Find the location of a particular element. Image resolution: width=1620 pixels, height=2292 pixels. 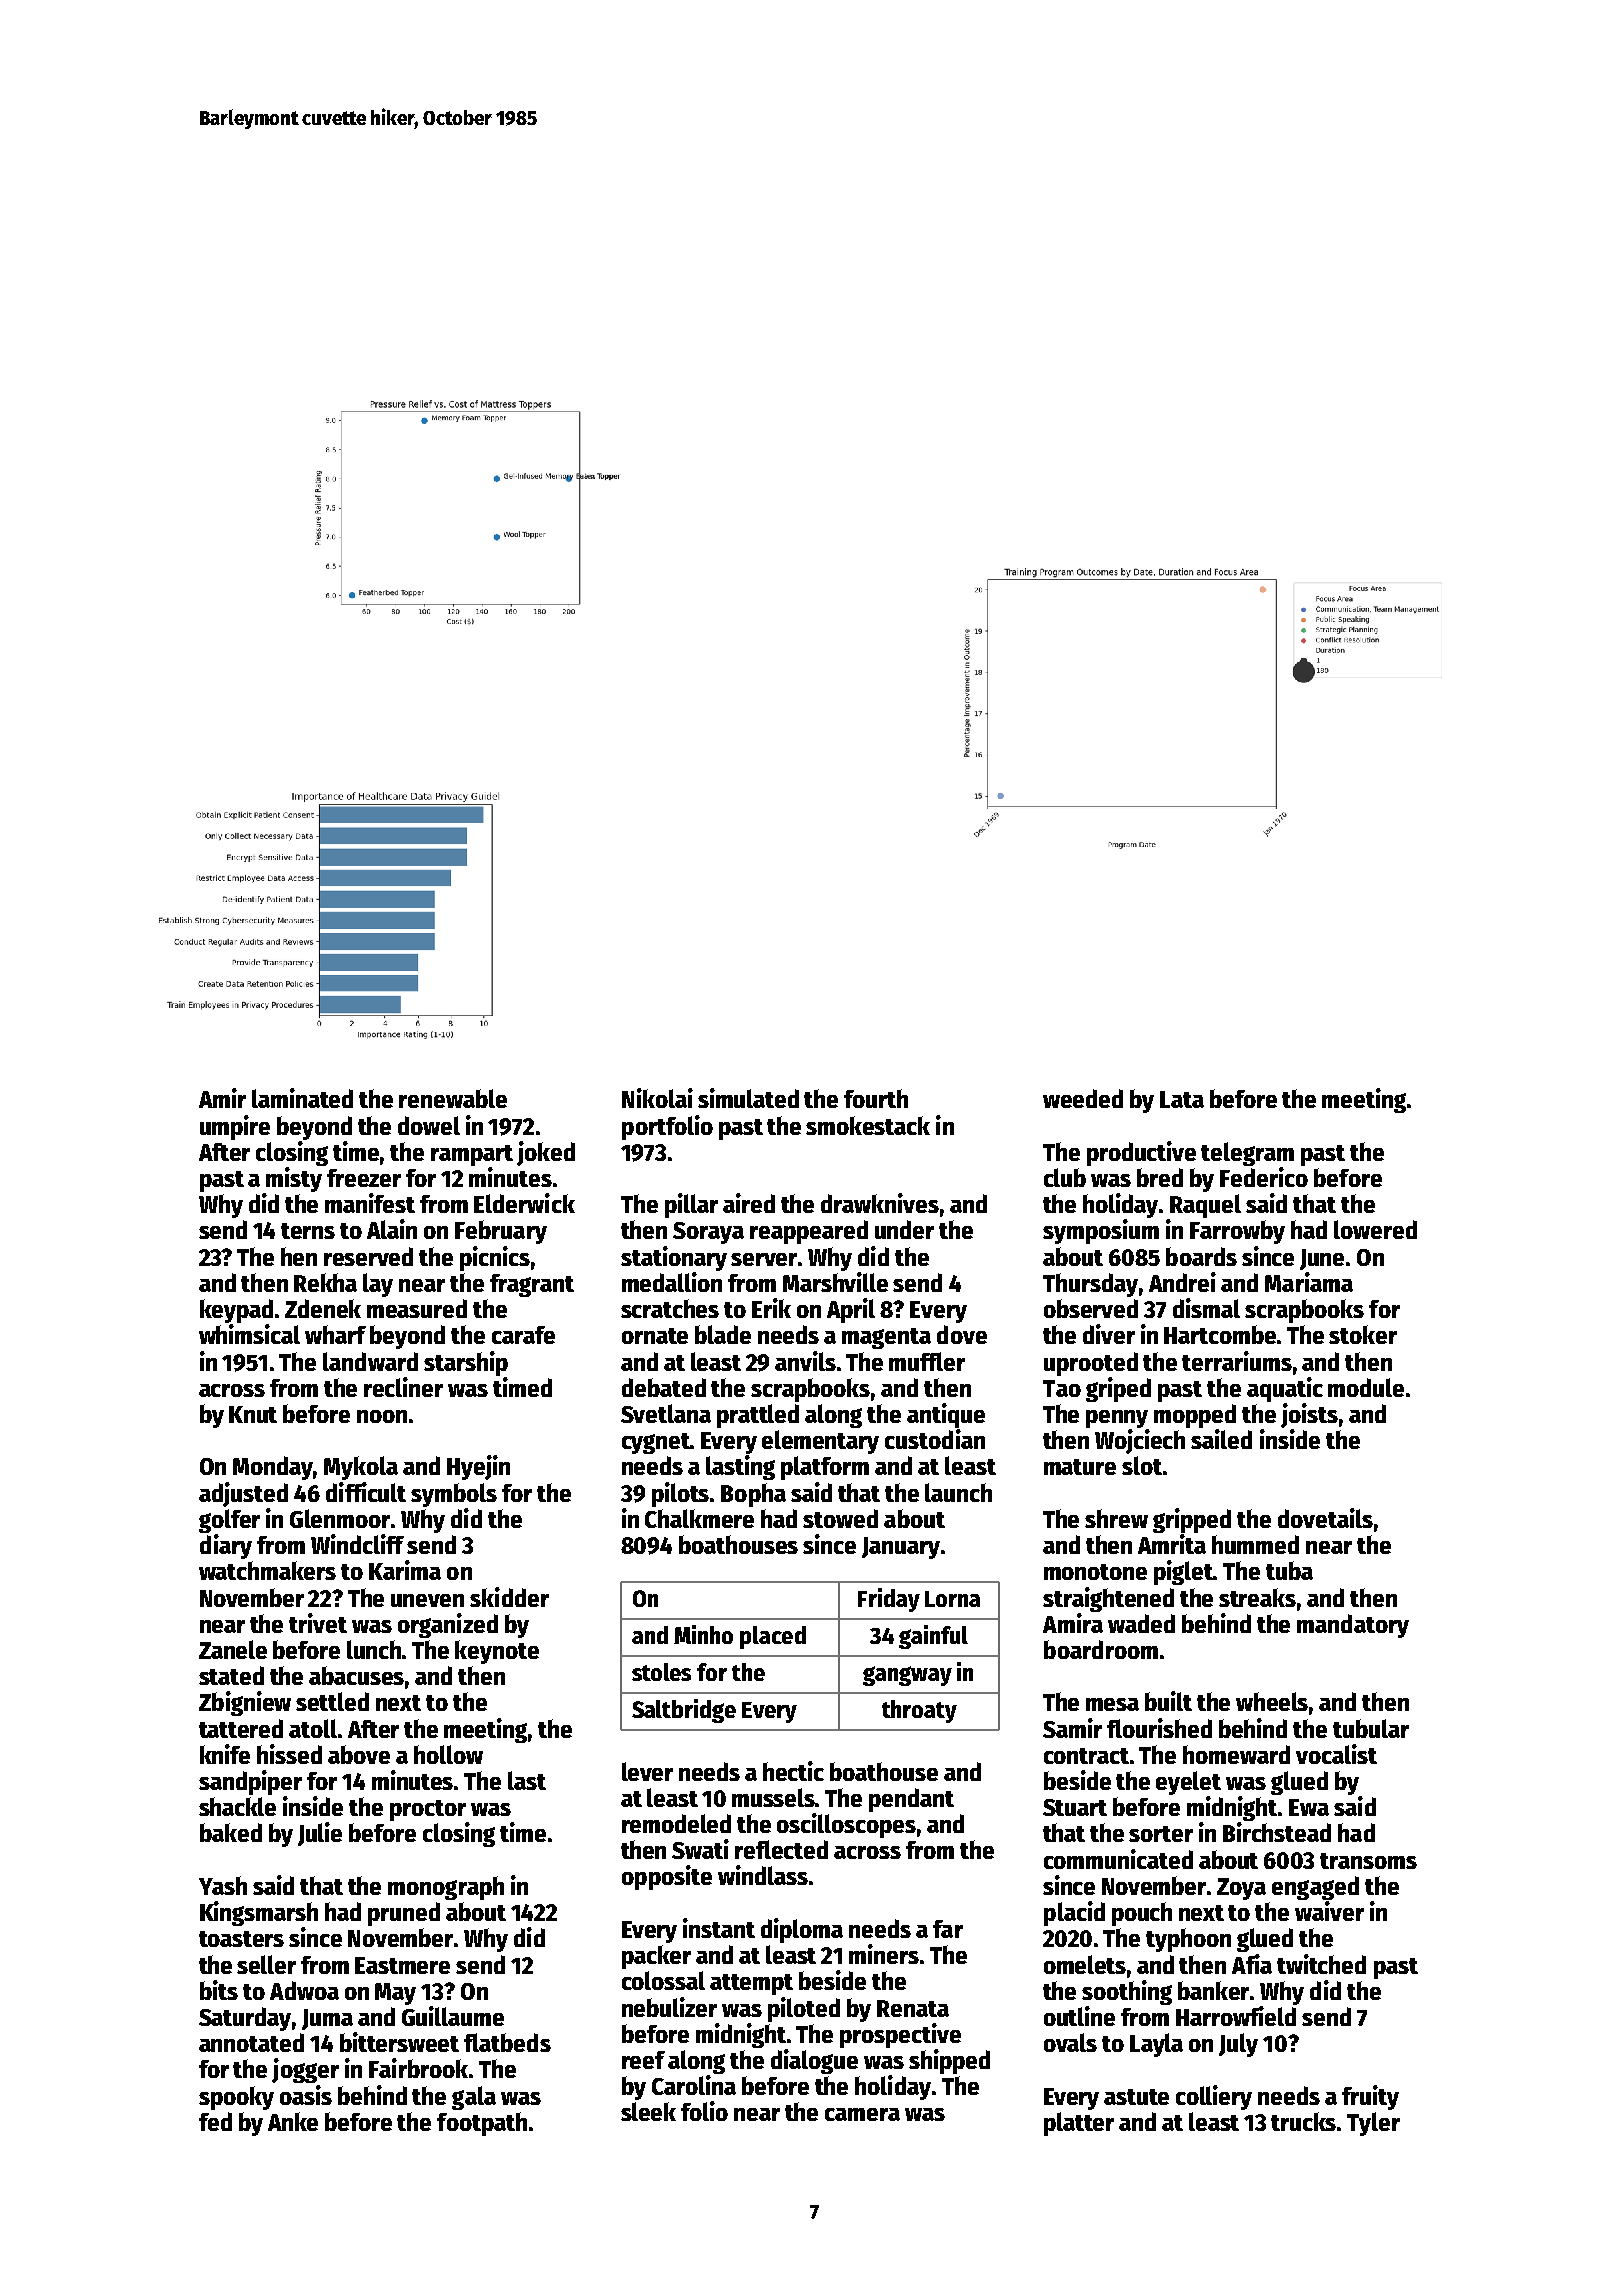

difficult is located at coordinates (366, 1492).
